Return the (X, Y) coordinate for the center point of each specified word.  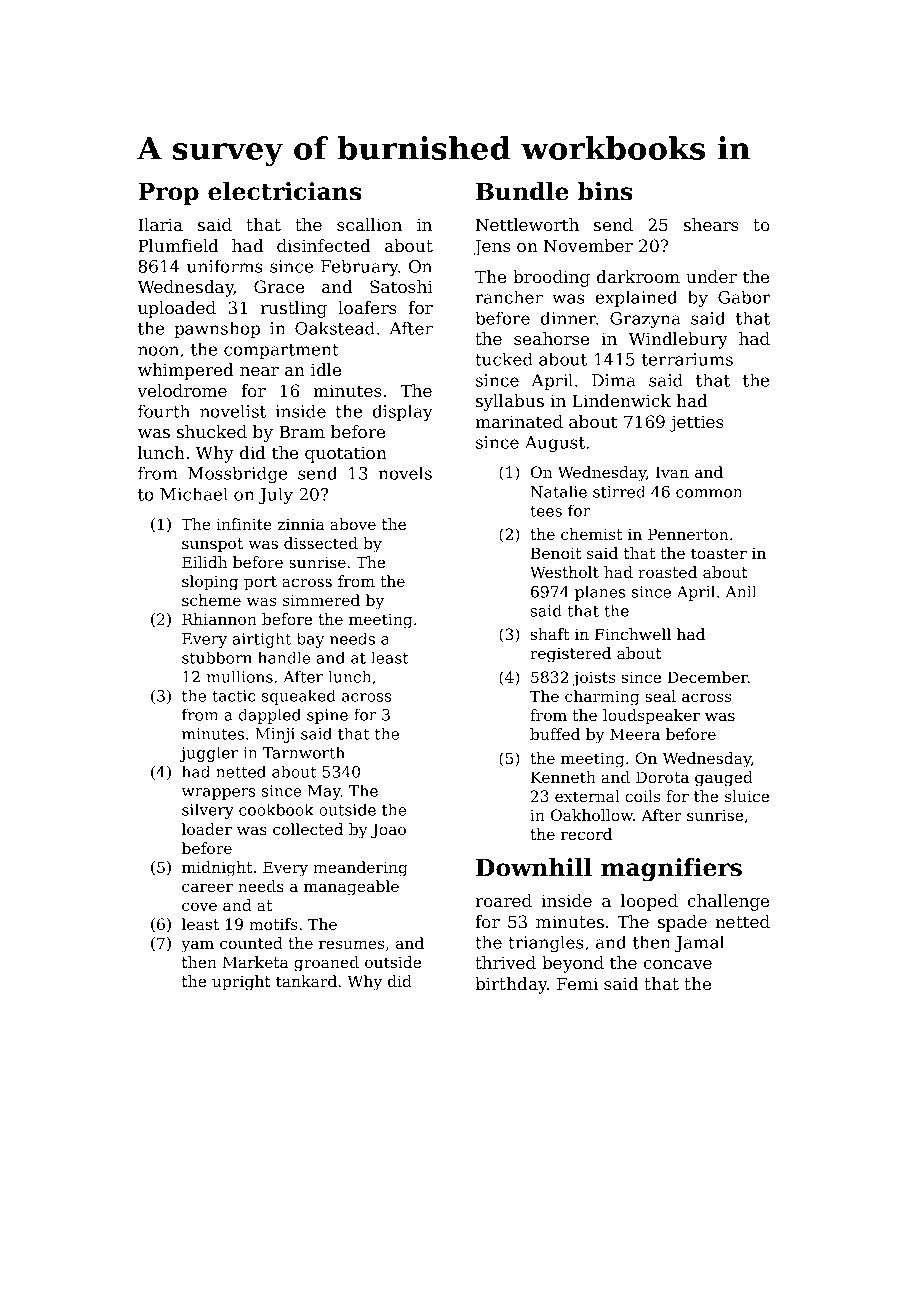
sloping (210, 583)
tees (546, 511)
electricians (285, 191)
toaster (719, 553)
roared (503, 900)
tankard (306, 981)
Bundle (522, 191)
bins (605, 191)
